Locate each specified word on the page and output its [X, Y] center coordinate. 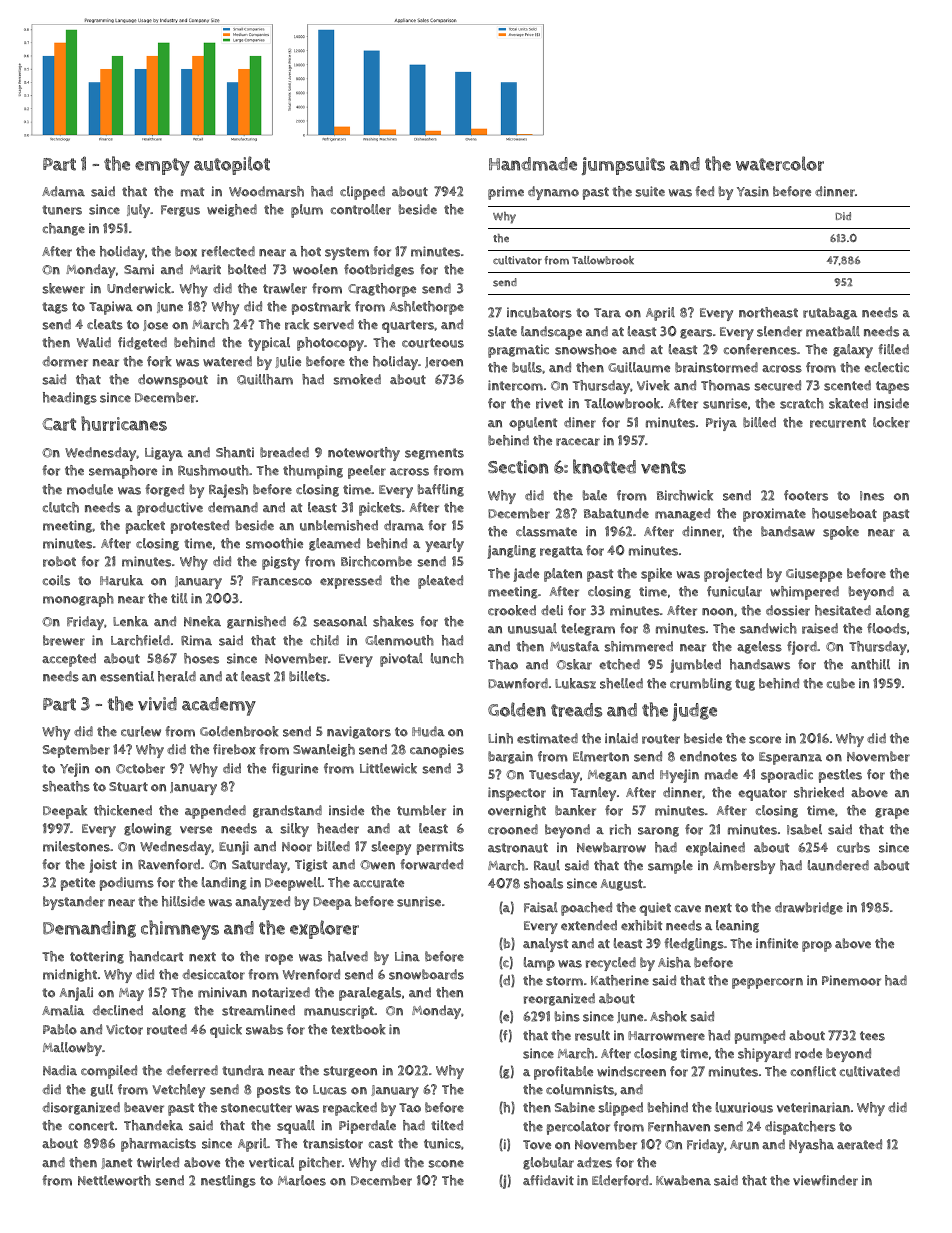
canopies [437, 751]
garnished [256, 622]
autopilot [232, 165]
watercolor [780, 163]
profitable [563, 1073]
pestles [840, 776]
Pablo [60, 1029]
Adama [63, 191]
